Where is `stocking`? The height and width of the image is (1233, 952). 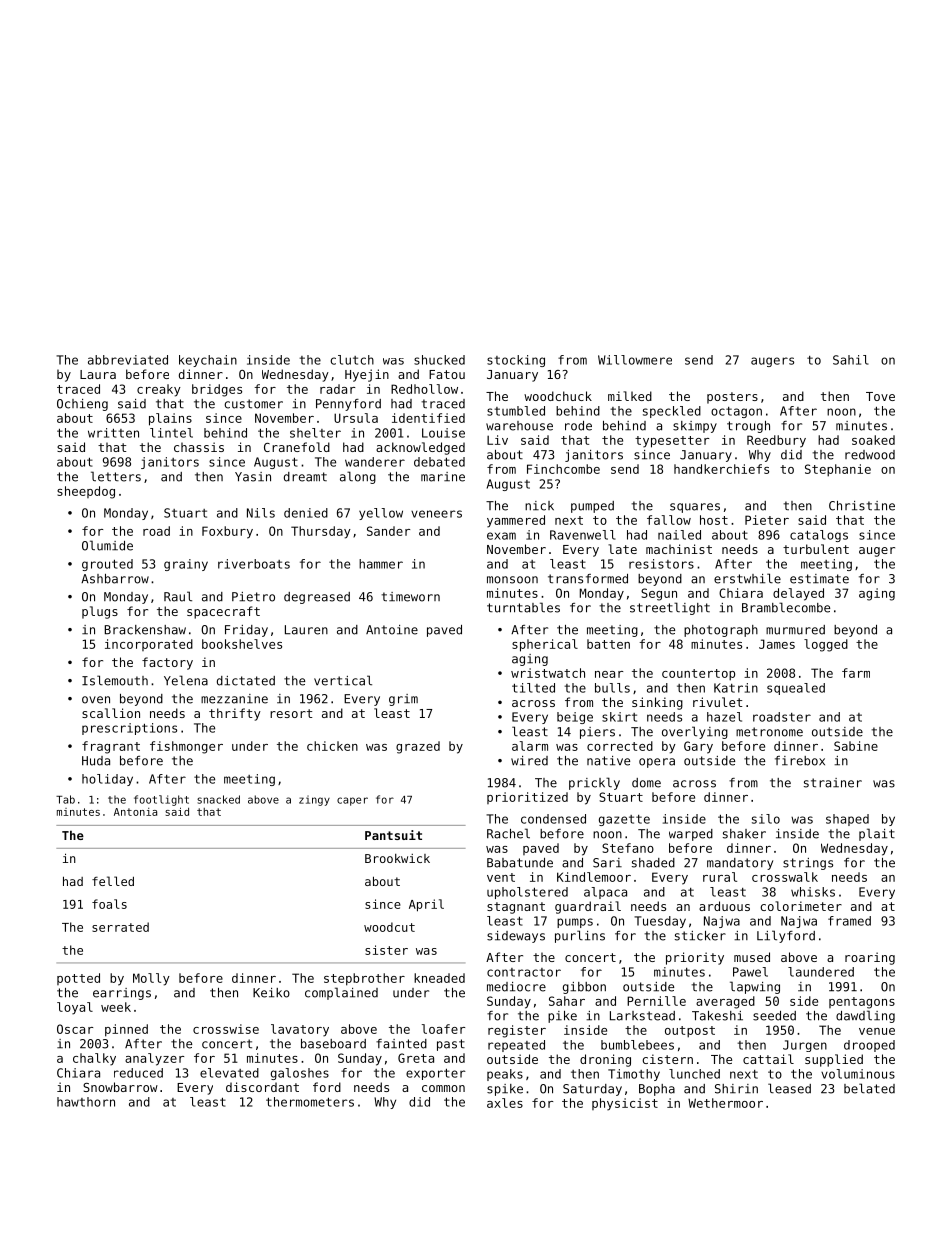 stocking is located at coordinates (516, 361).
